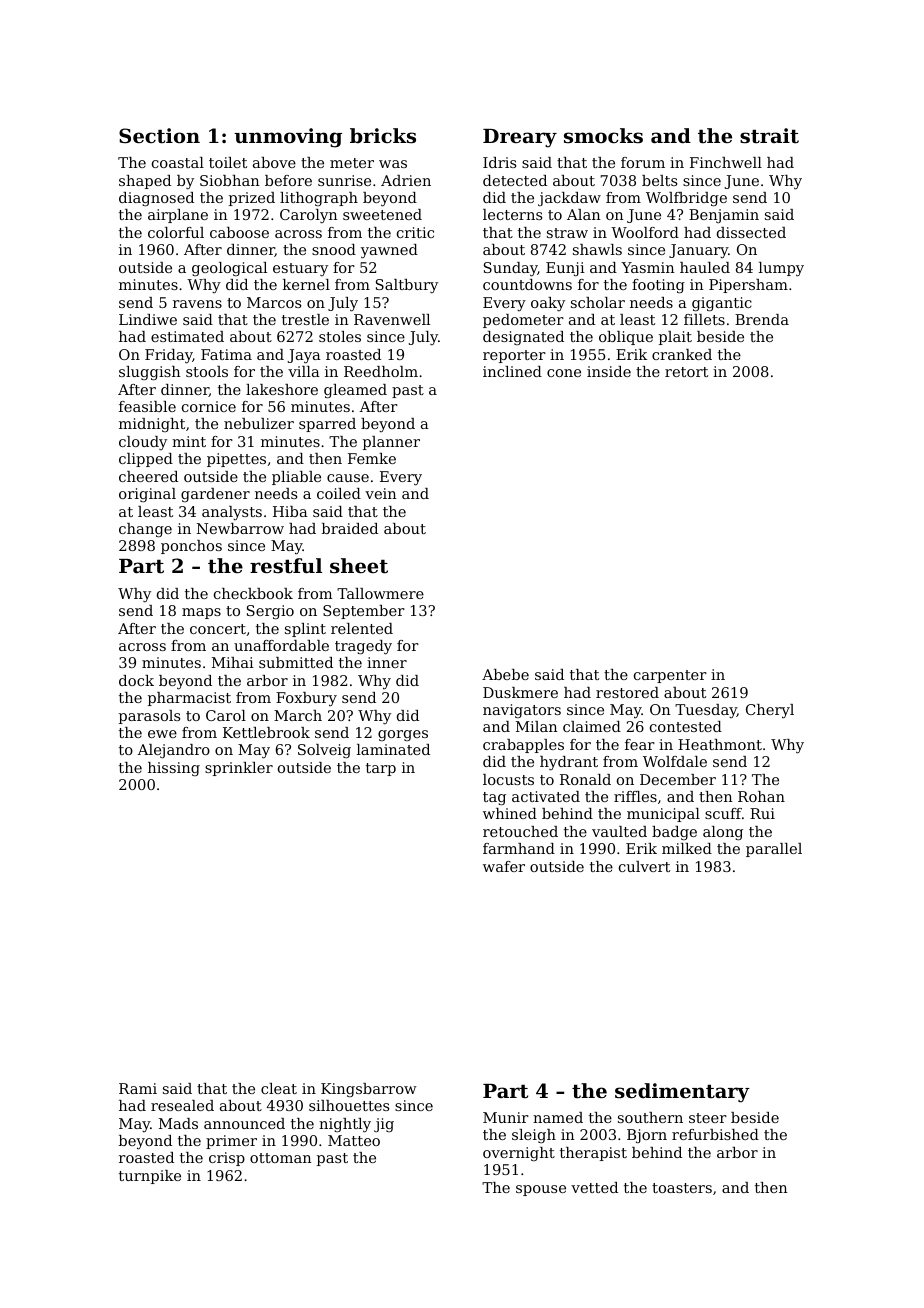 The image size is (924, 1308). Describe the element at coordinates (207, 371) in the screenshot. I see `stools` at that location.
